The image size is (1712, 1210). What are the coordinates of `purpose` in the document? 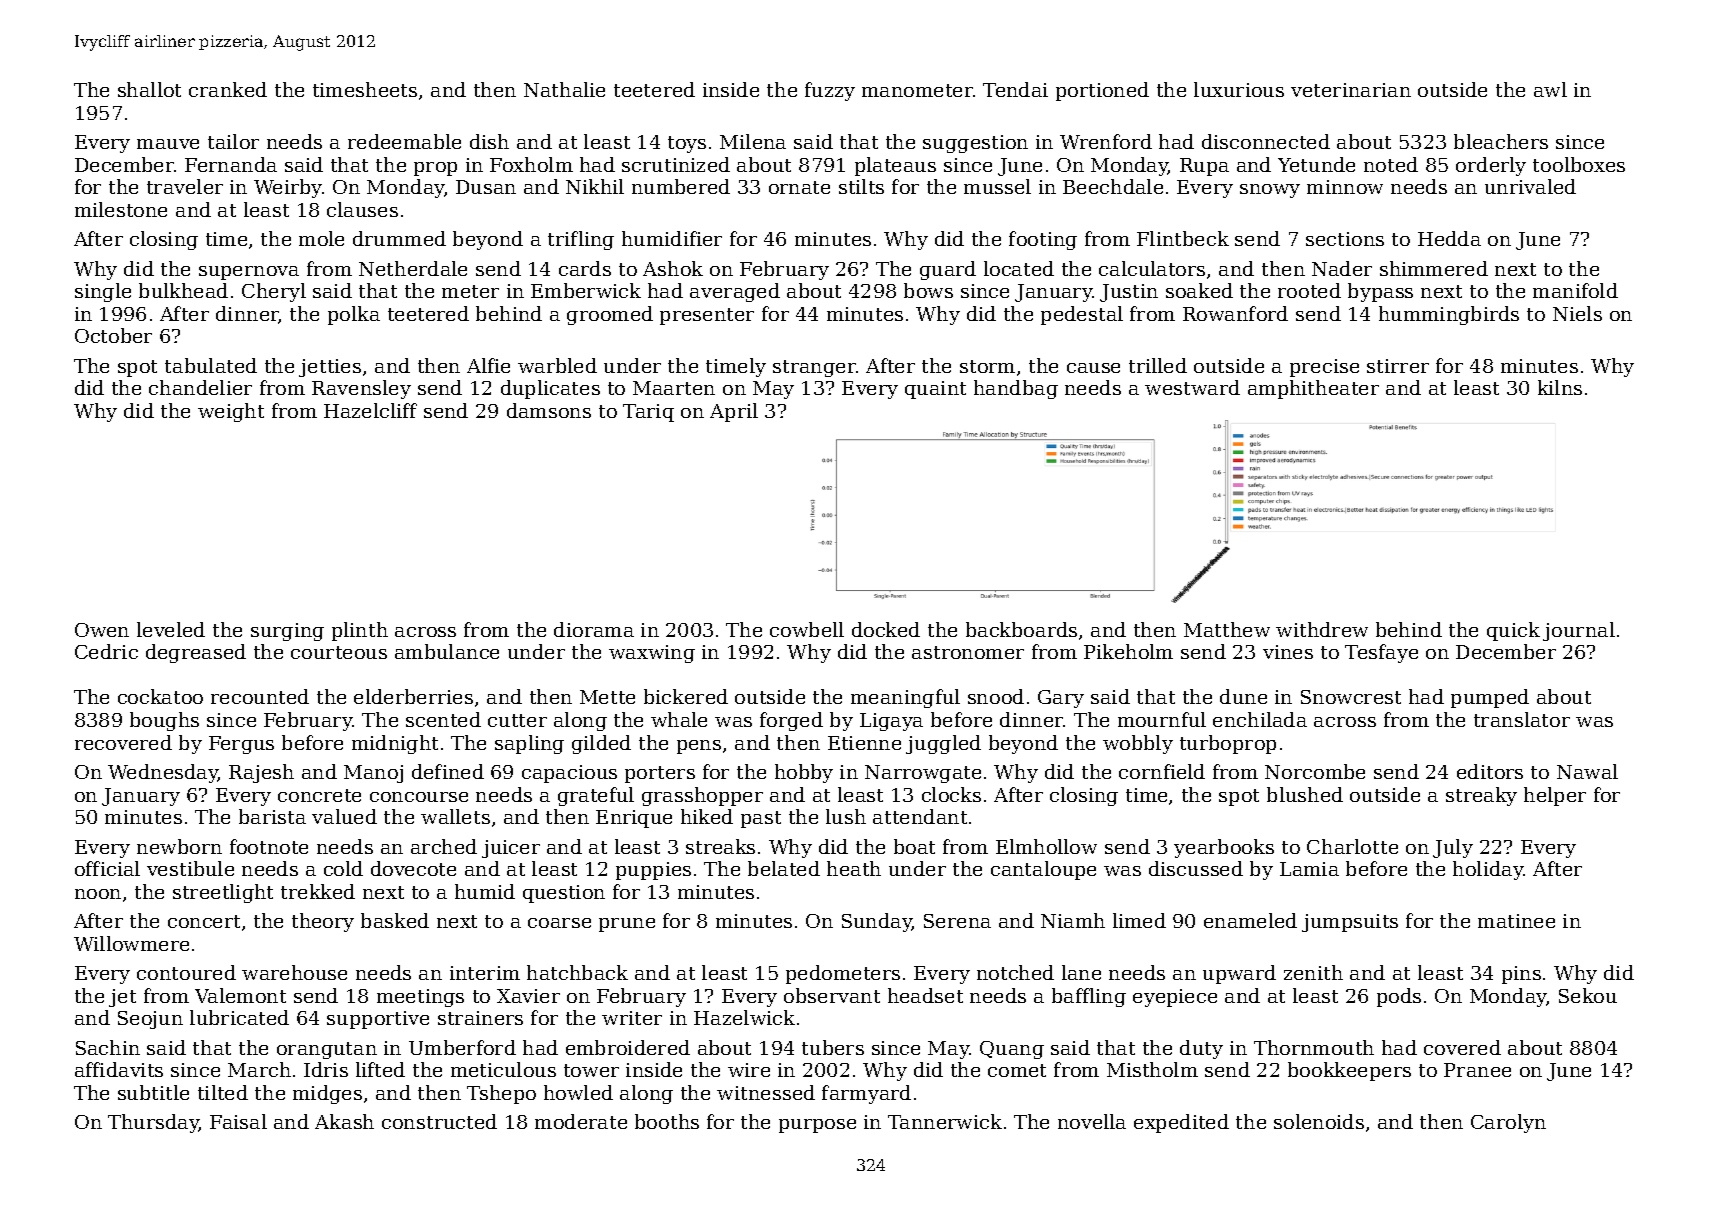 It's located at (817, 1126).
